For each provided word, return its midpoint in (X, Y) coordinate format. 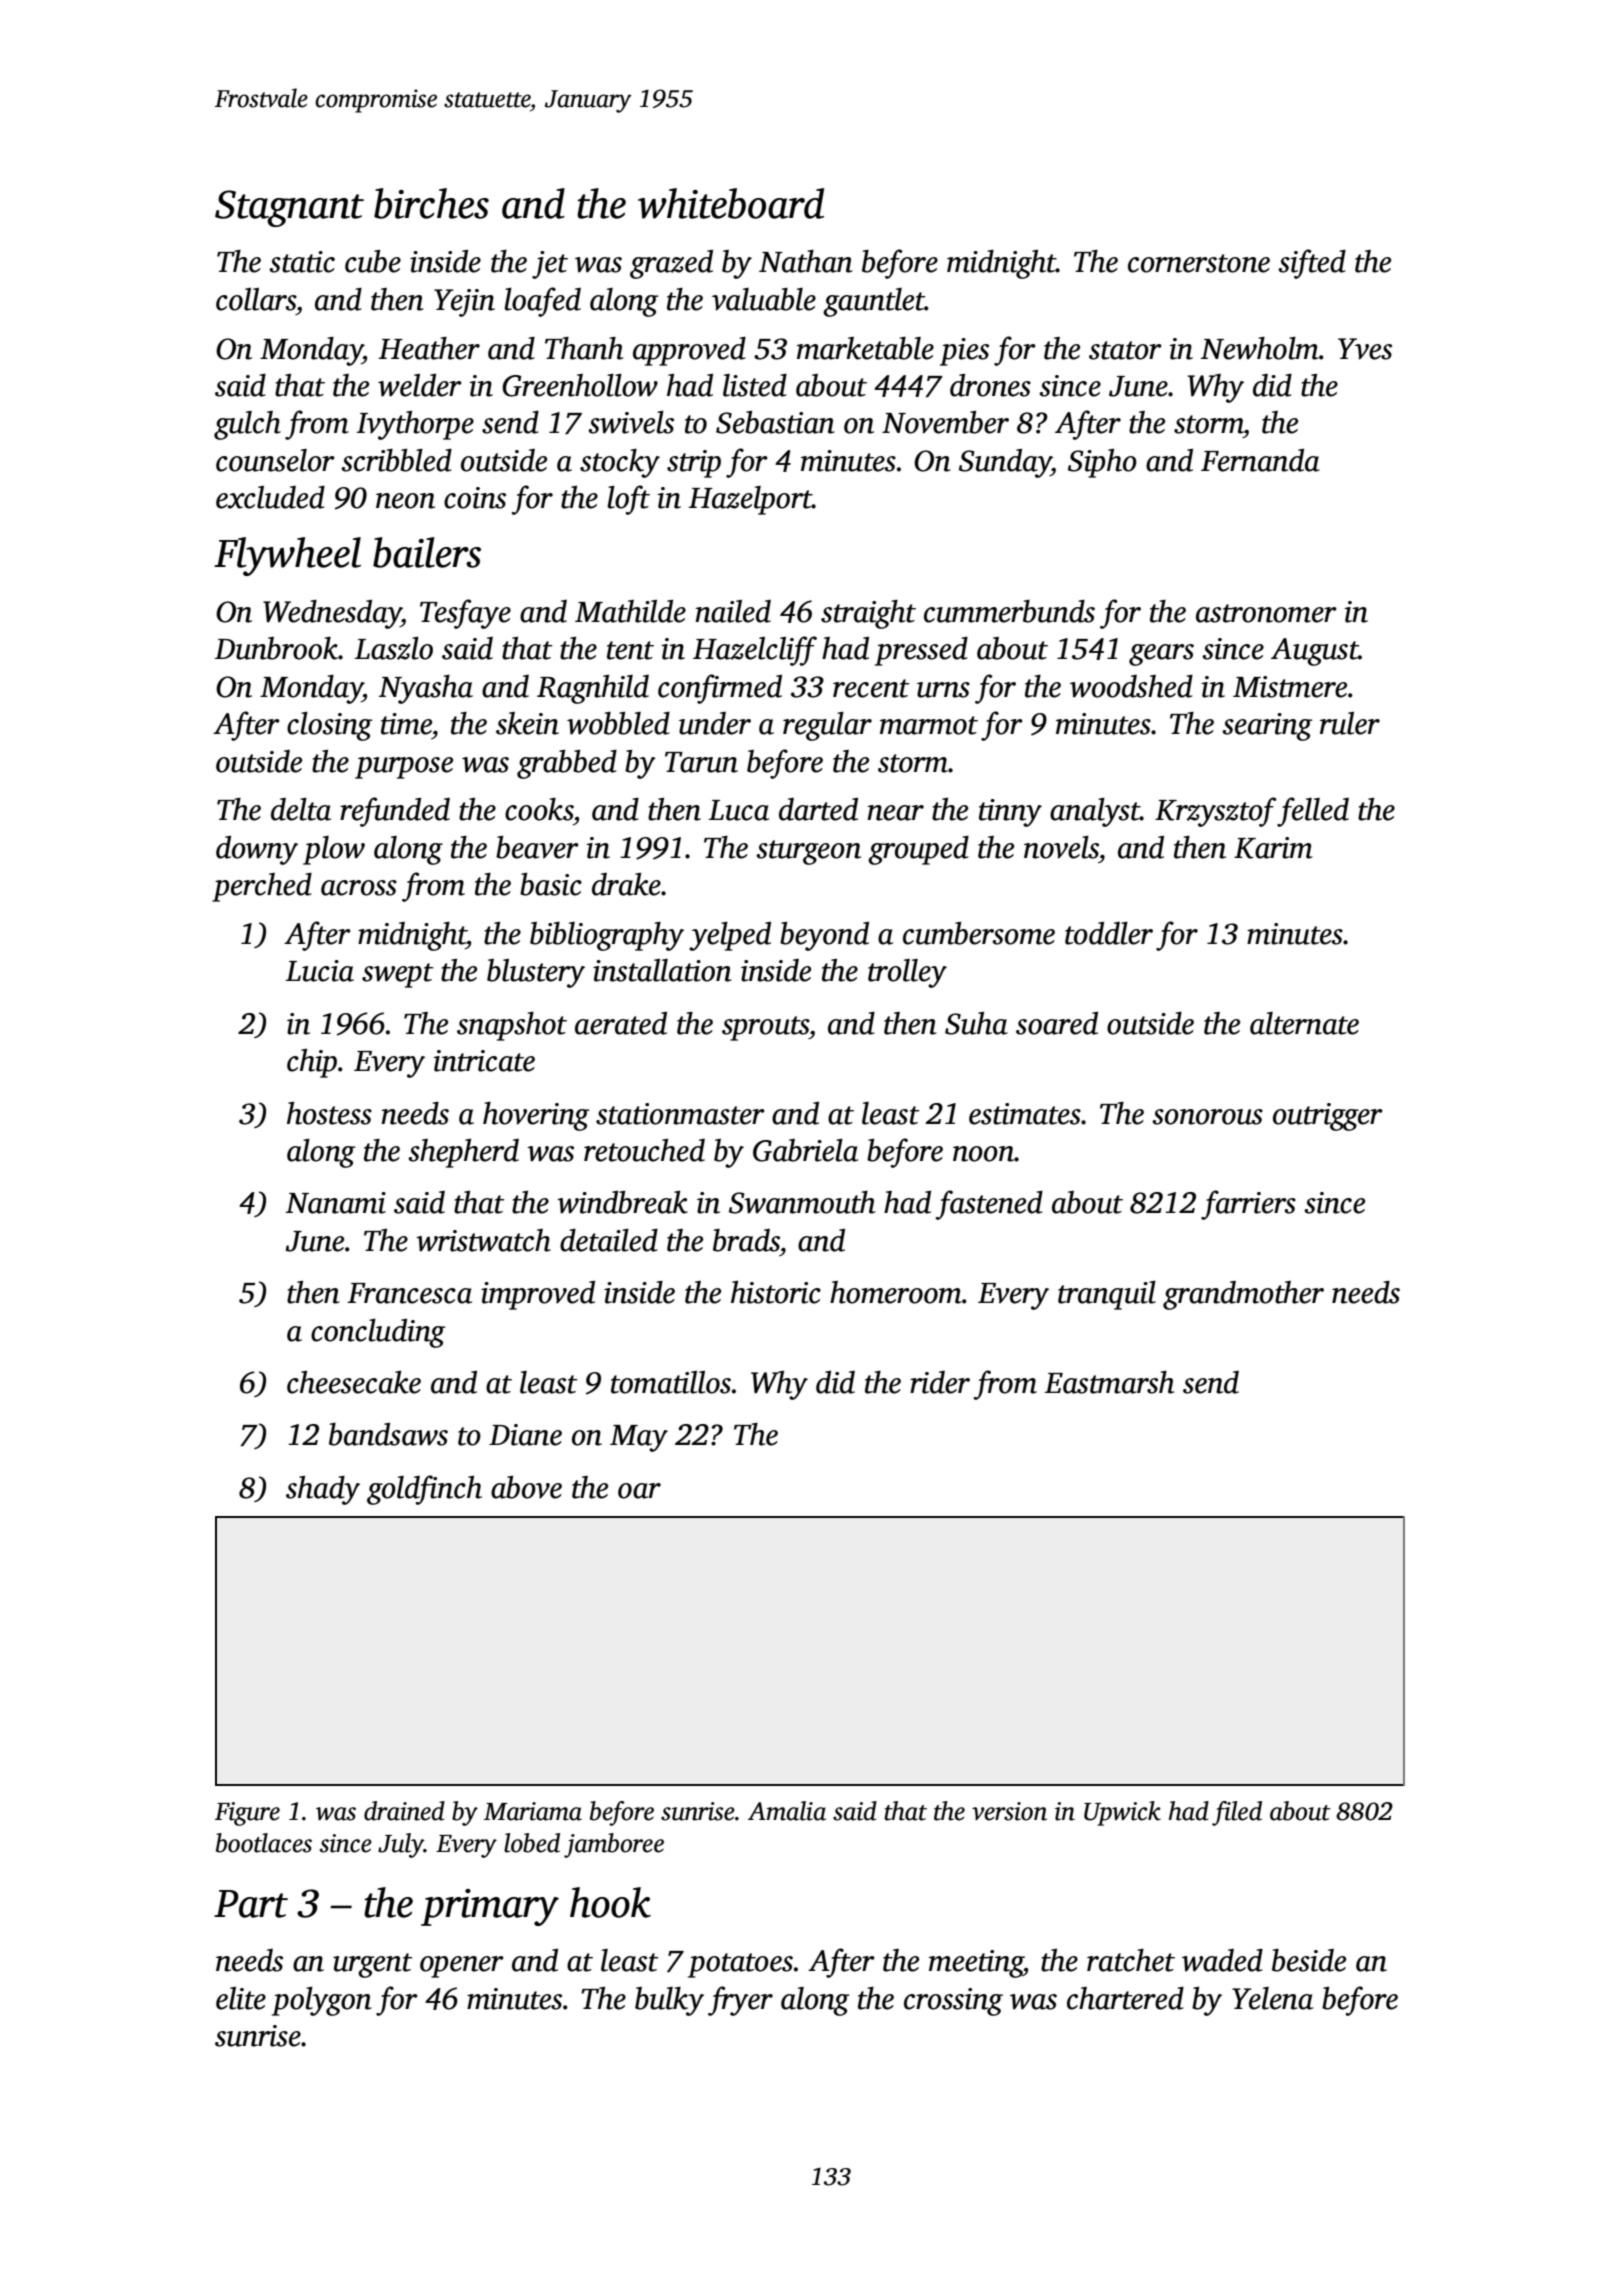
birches (431, 203)
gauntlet (874, 302)
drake (626, 884)
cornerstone (1199, 263)
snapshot (512, 1026)
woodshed (1131, 686)
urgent (372, 1965)
